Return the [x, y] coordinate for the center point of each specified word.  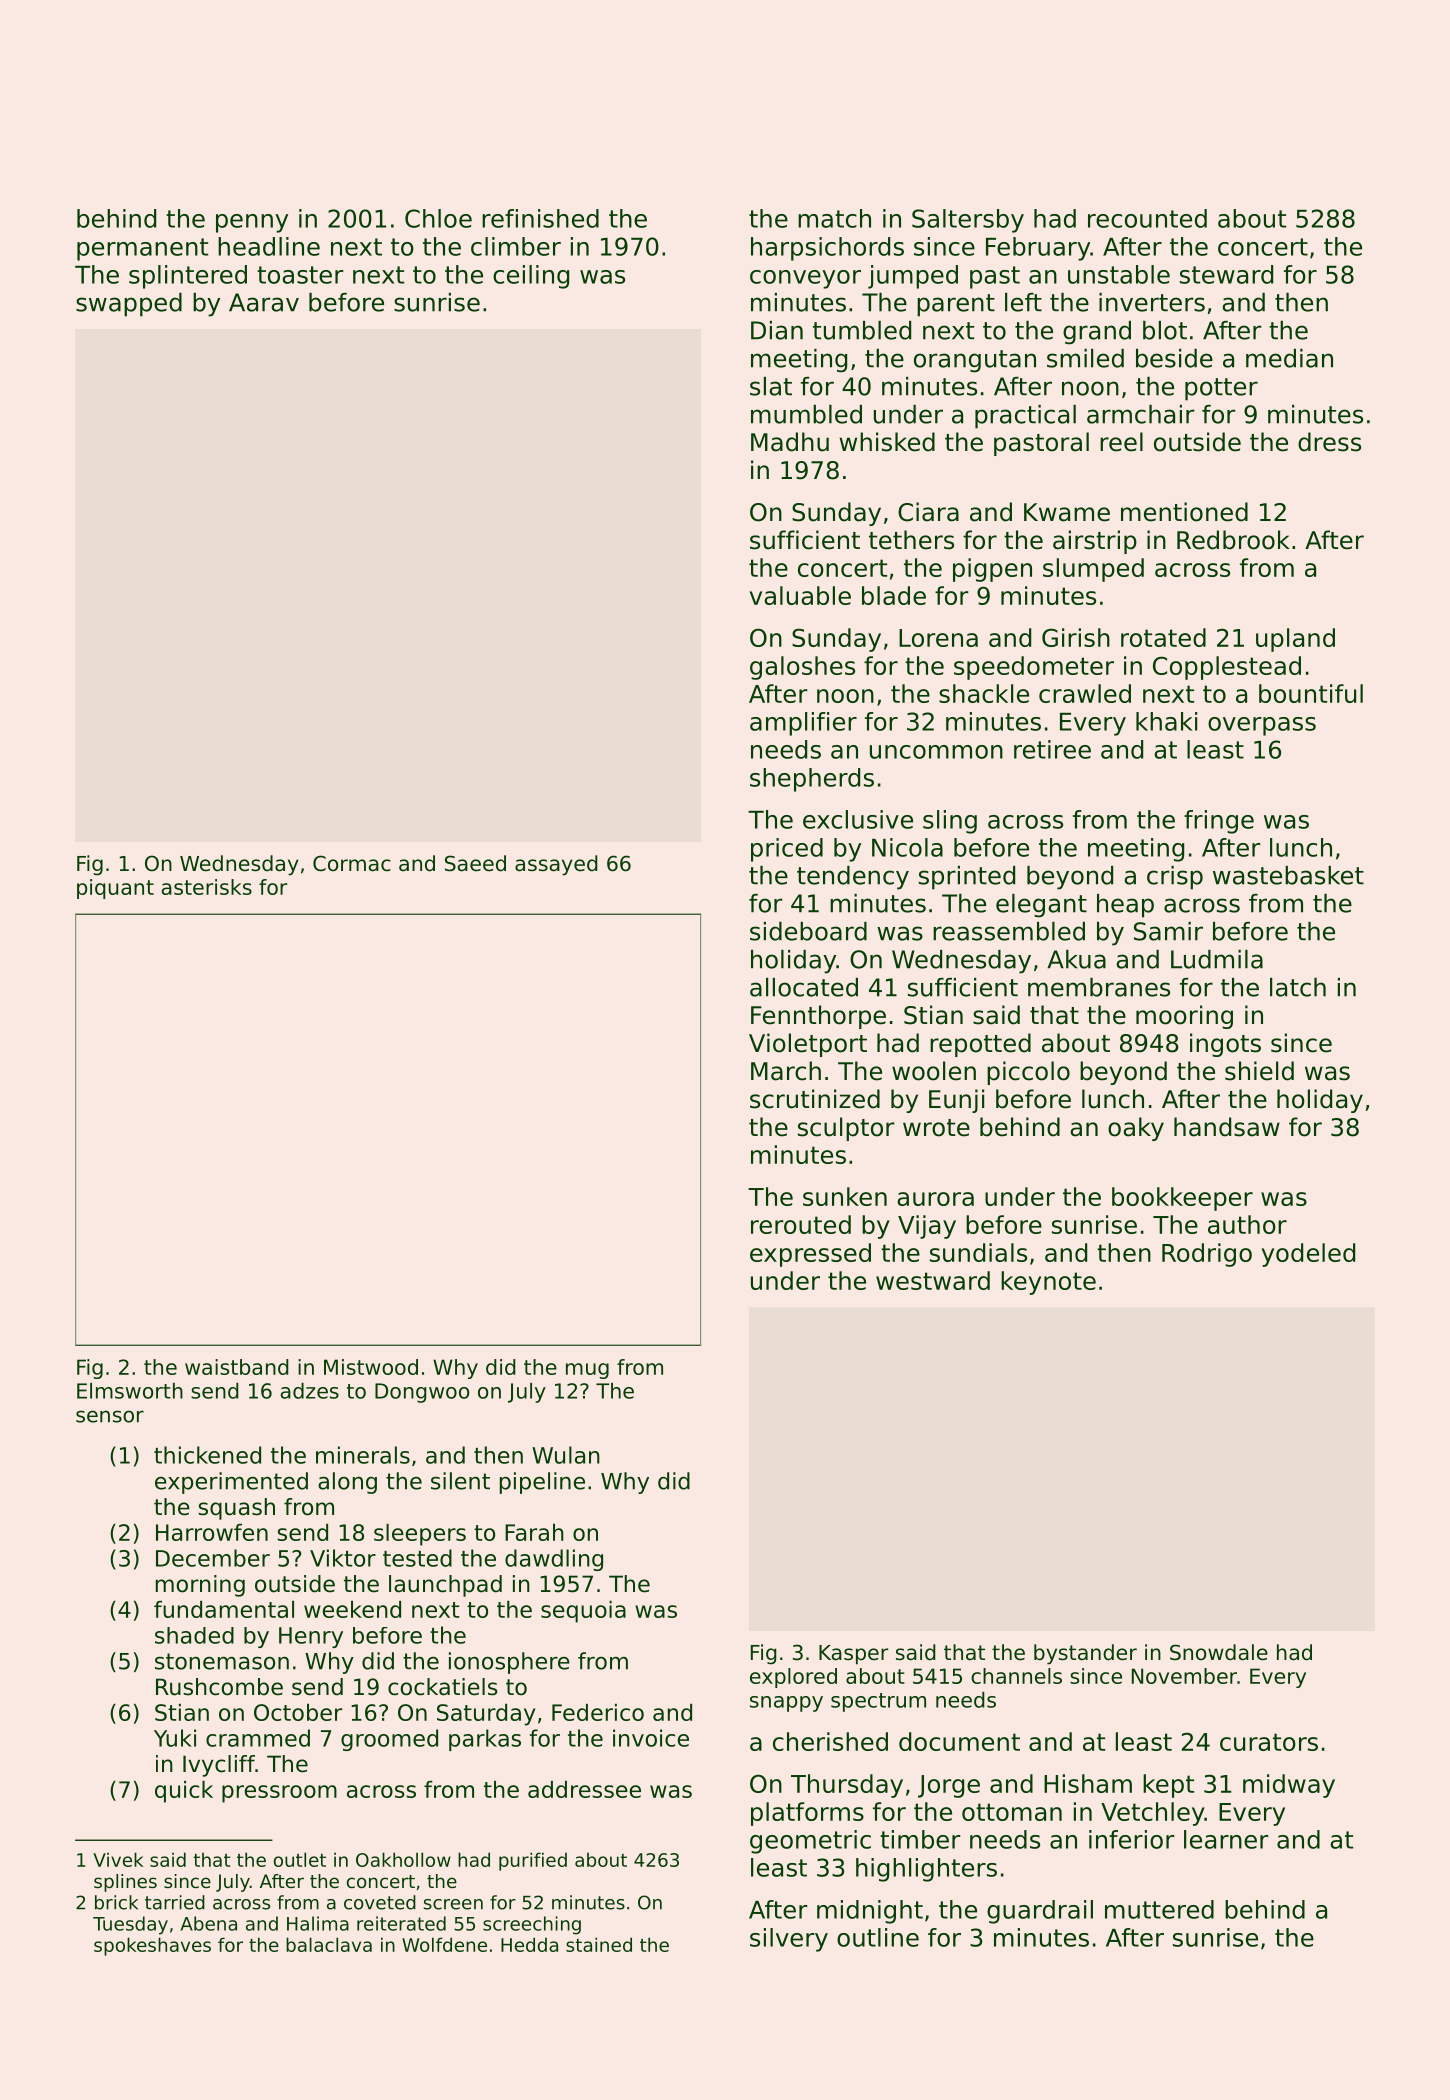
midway [1289, 1786]
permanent [142, 249]
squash [236, 1509]
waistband [237, 1367]
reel [1121, 442]
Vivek [118, 1859]
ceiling [531, 277]
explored [793, 1678]
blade [894, 595]
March [786, 1071]
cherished [830, 1741]
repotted [980, 1045]
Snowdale [1219, 1652]
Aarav [264, 302]
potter [1221, 389]
